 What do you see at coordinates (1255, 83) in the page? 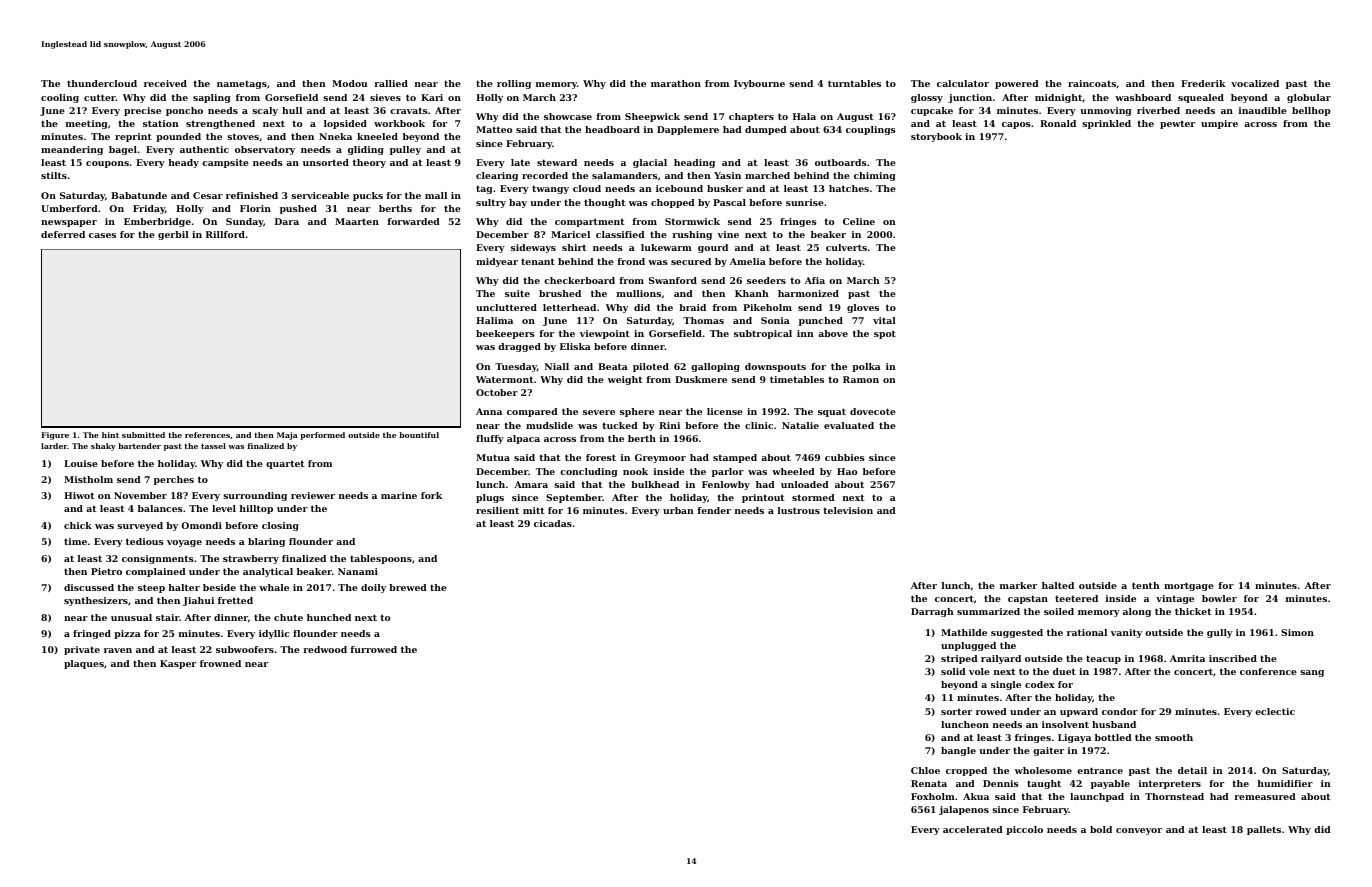
I see `vocalized` at bounding box center [1255, 83].
